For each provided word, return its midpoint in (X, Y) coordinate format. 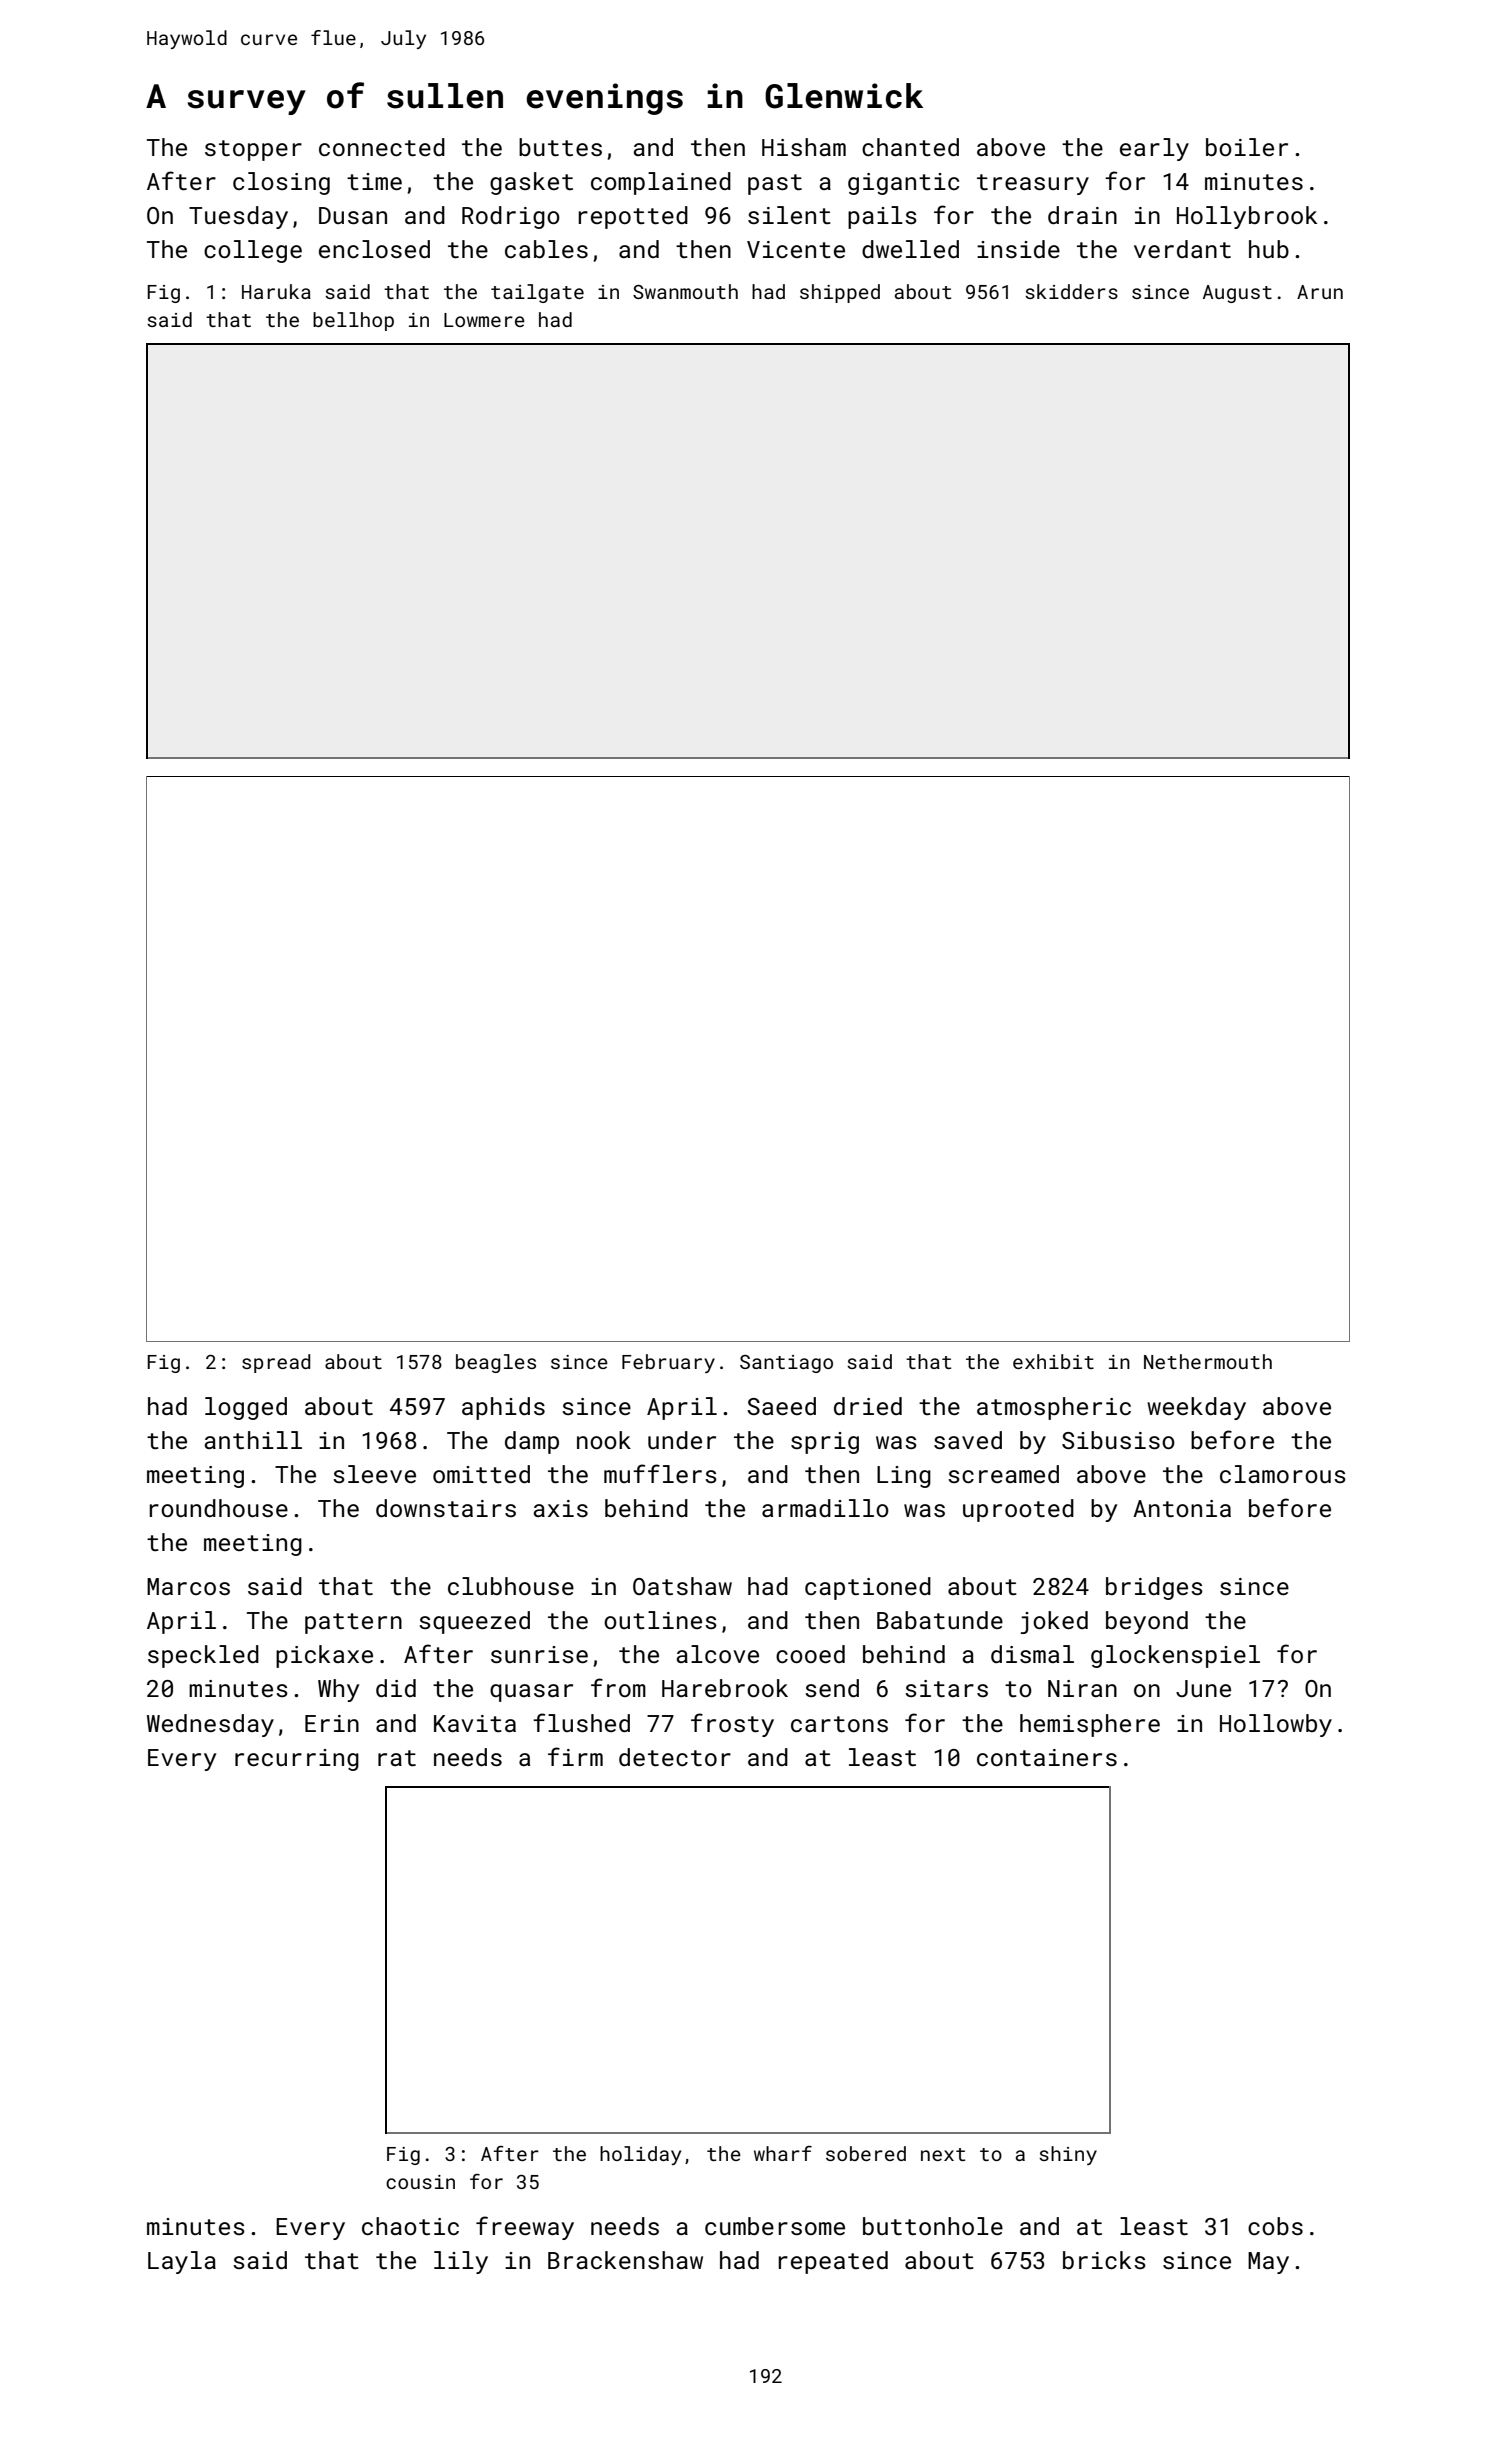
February (668, 1363)
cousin (420, 2182)
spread (276, 1363)
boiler (1247, 147)
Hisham (804, 147)
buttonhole (933, 2226)
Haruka (276, 291)
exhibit (1053, 1361)
